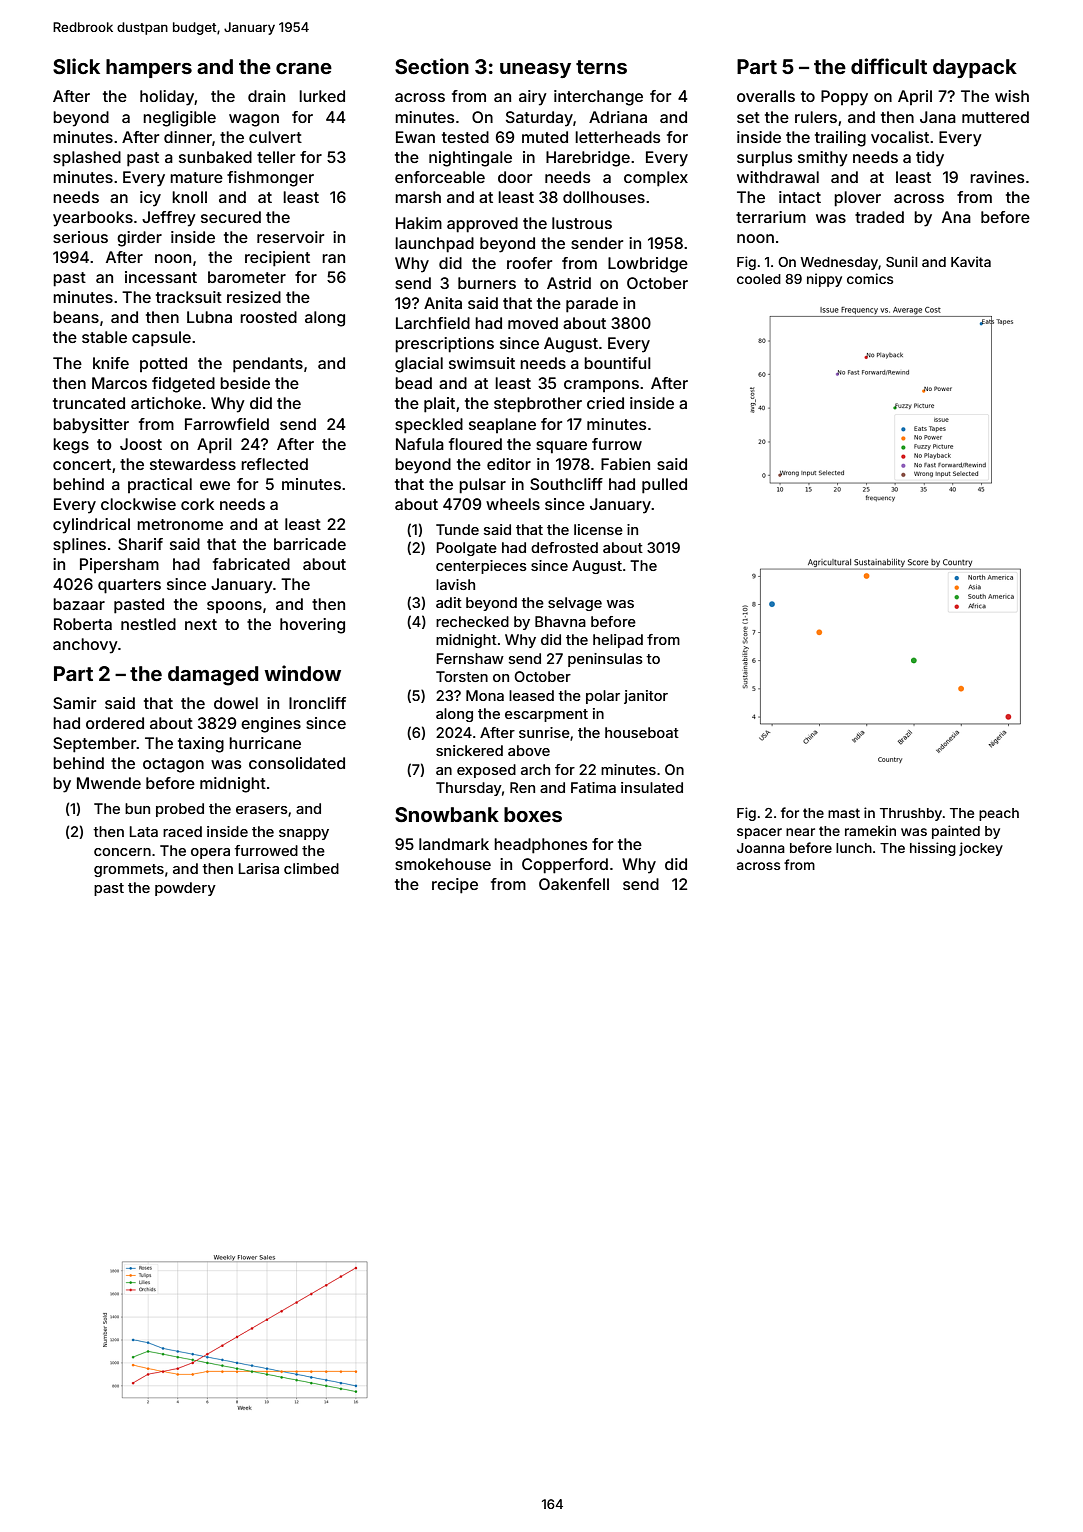  What do you see at coordinates (664, 486) in the screenshot?
I see `pulled` at bounding box center [664, 486].
